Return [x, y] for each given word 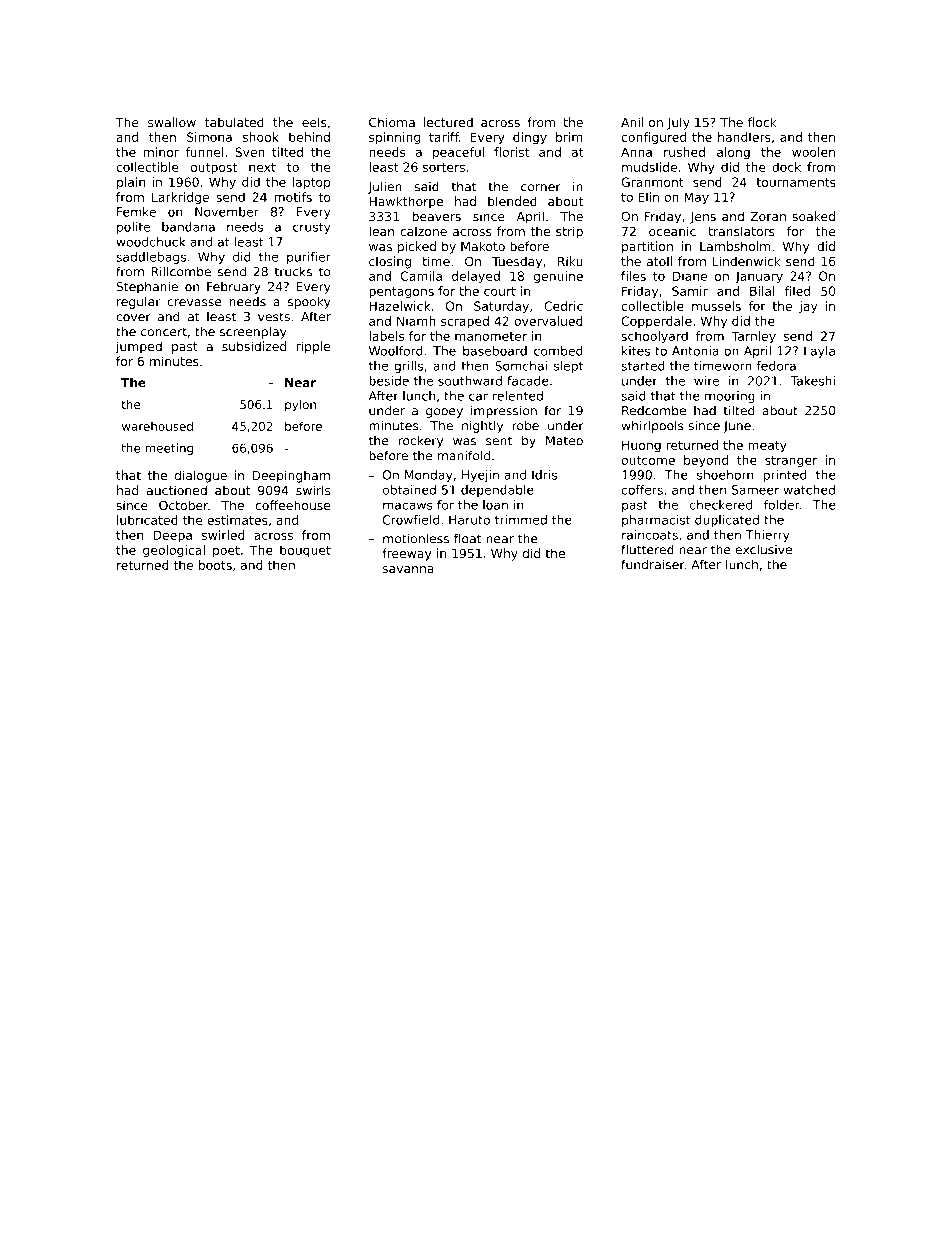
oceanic [672, 231]
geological [174, 551]
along [733, 153]
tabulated [234, 122]
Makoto [483, 246]
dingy [530, 138]
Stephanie [147, 287]
